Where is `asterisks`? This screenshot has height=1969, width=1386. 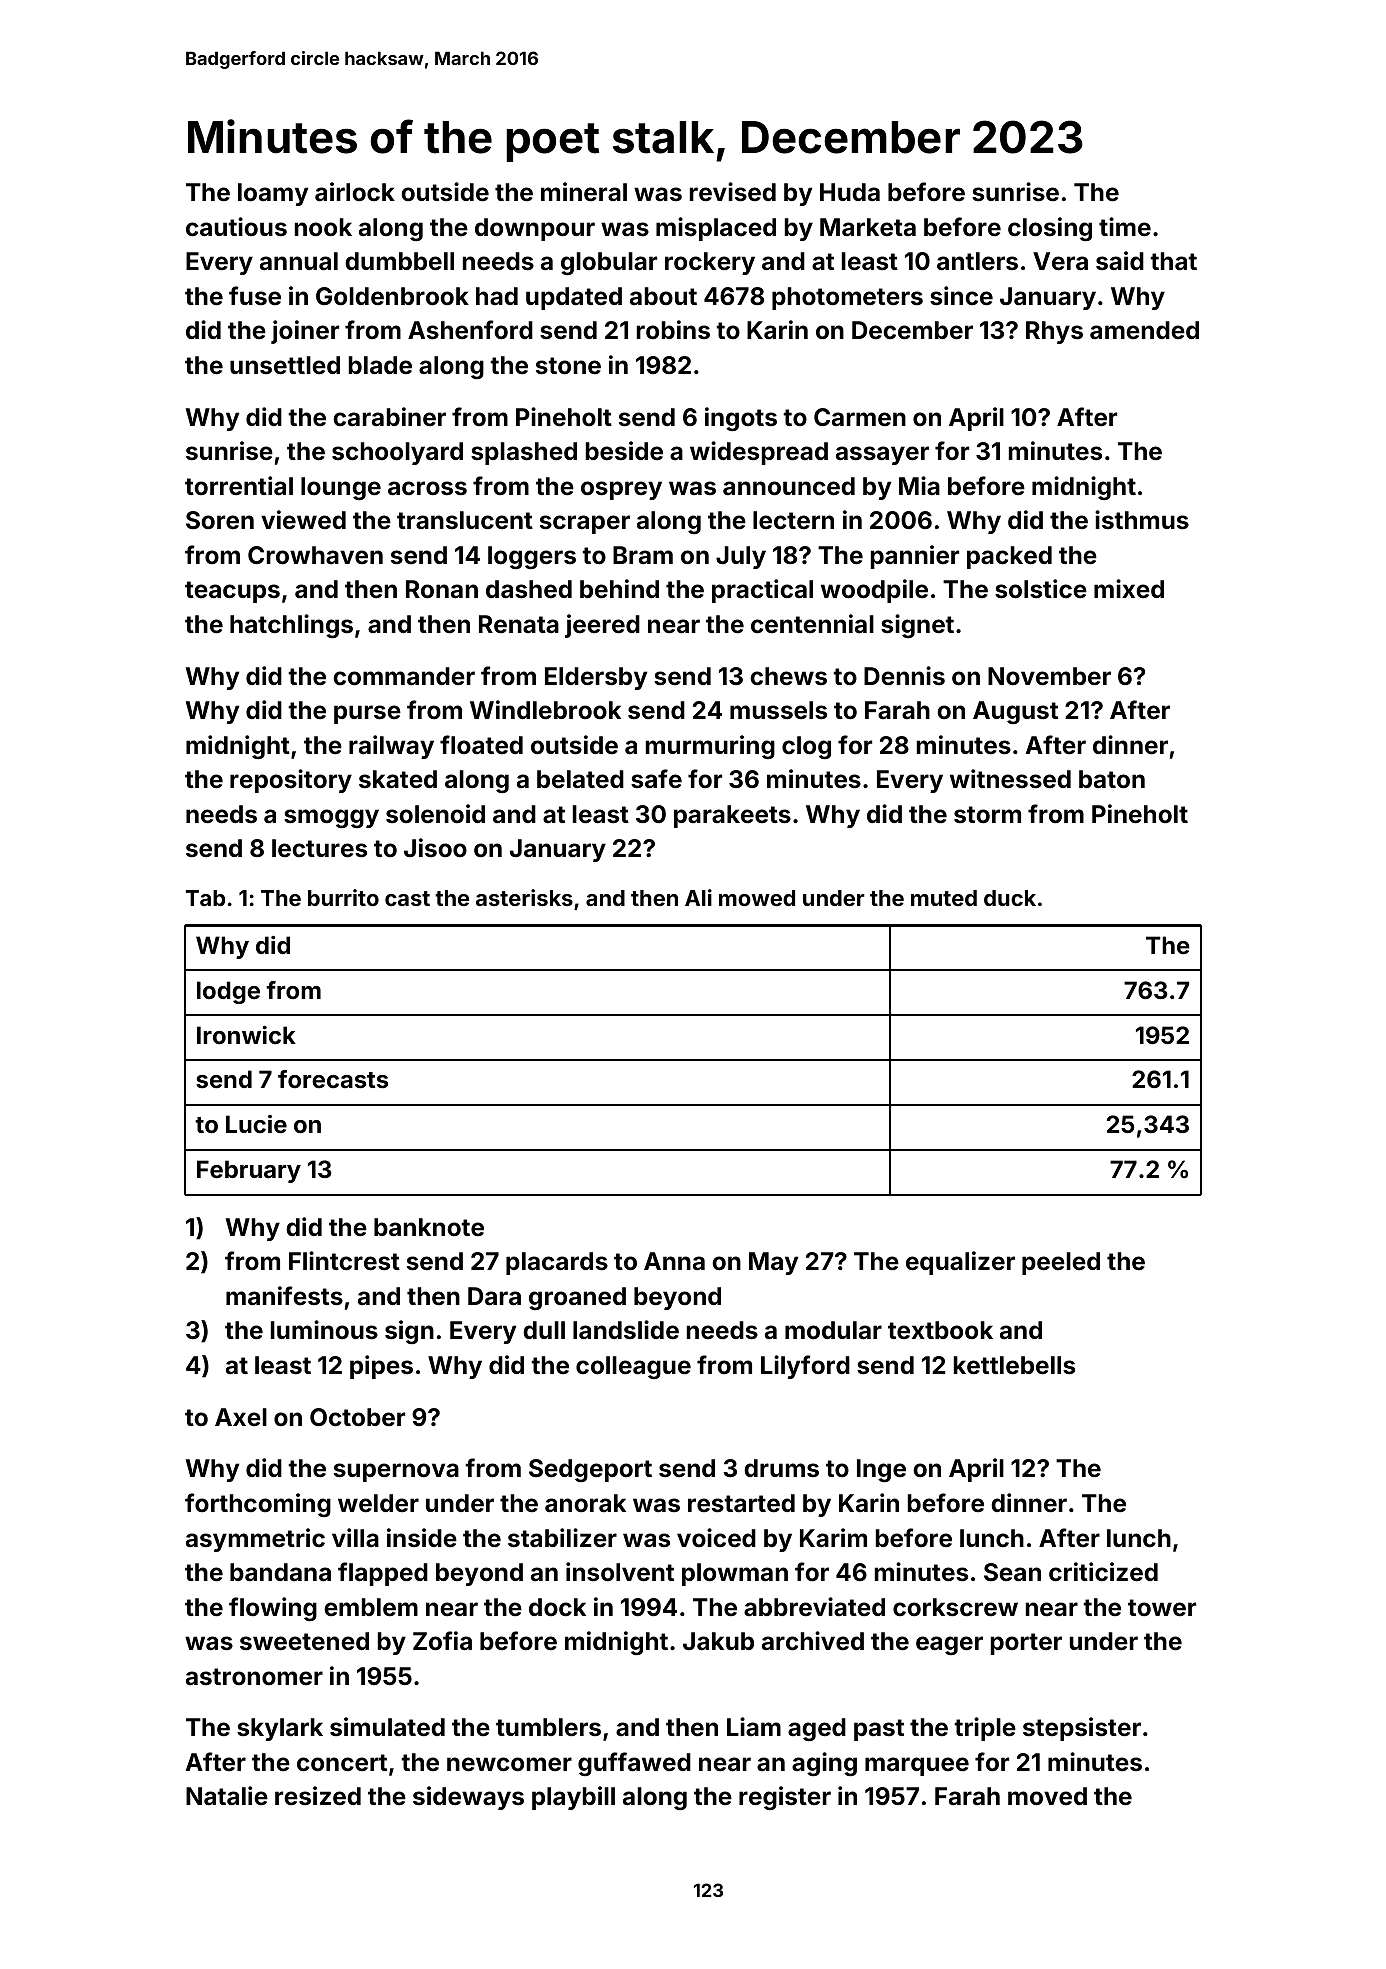 asterisks is located at coordinates (524, 897).
